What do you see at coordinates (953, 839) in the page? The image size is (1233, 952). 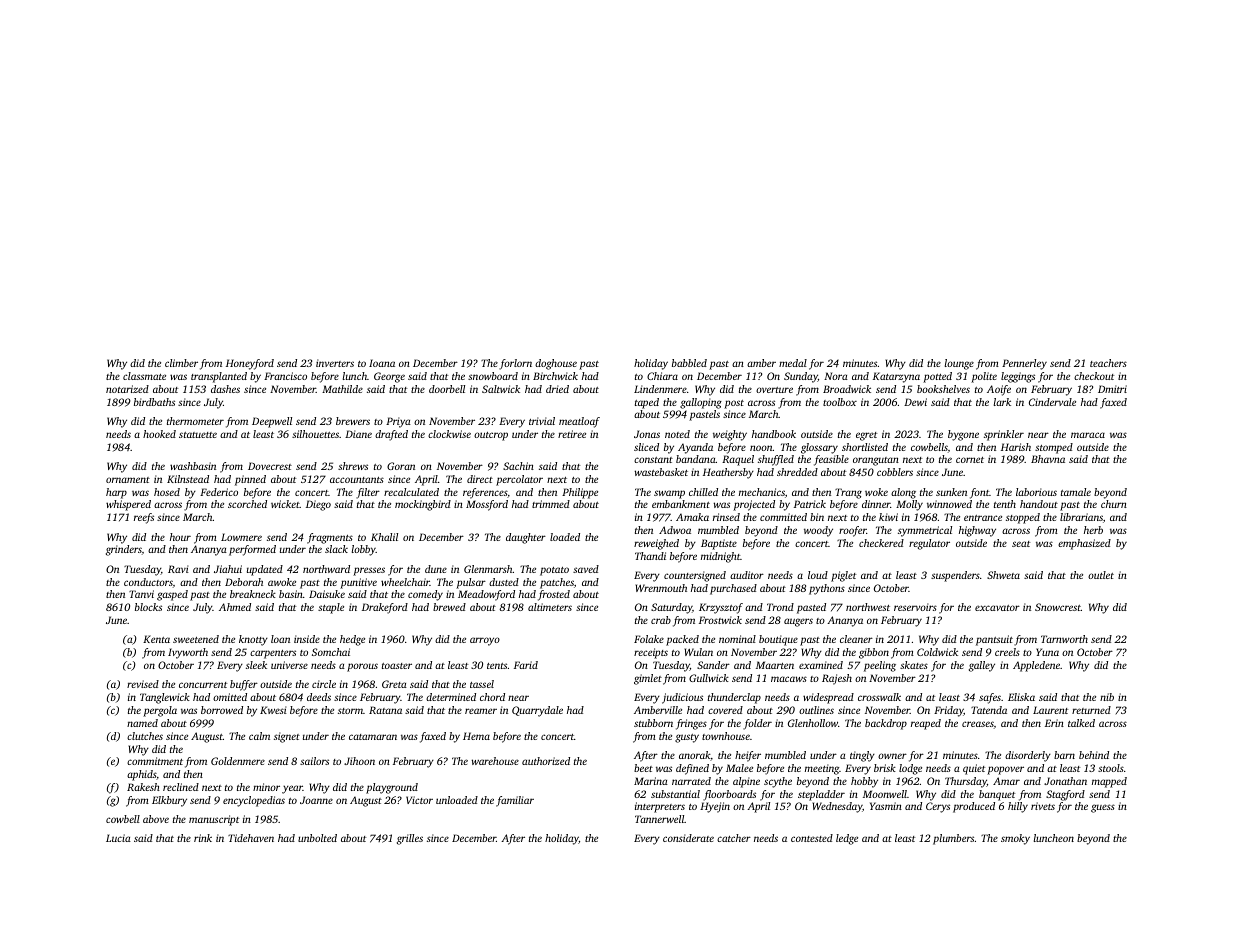 I see `plumbers` at bounding box center [953, 839].
